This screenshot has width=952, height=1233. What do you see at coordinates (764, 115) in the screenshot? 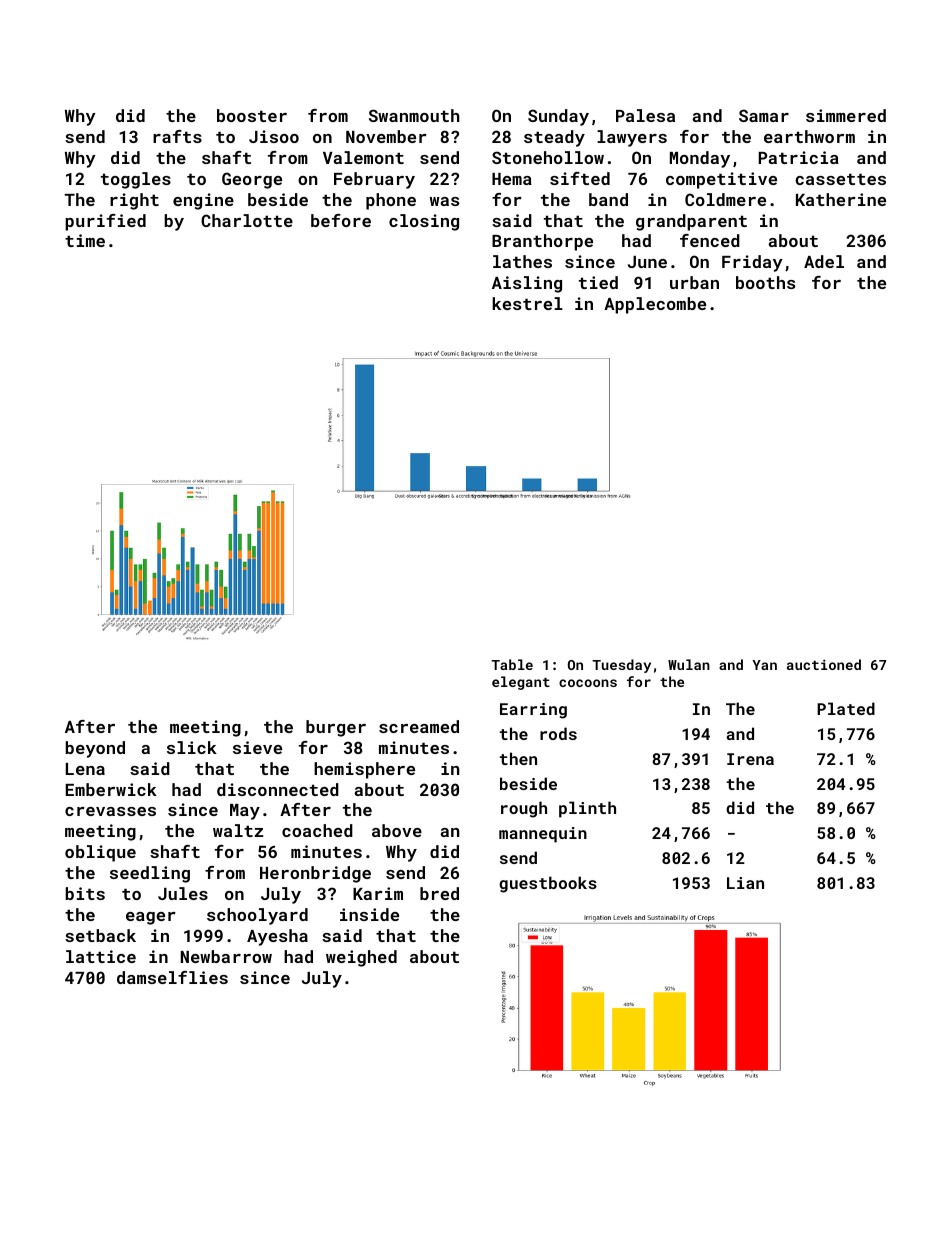
I see `Samar` at bounding box center [764, 115].
